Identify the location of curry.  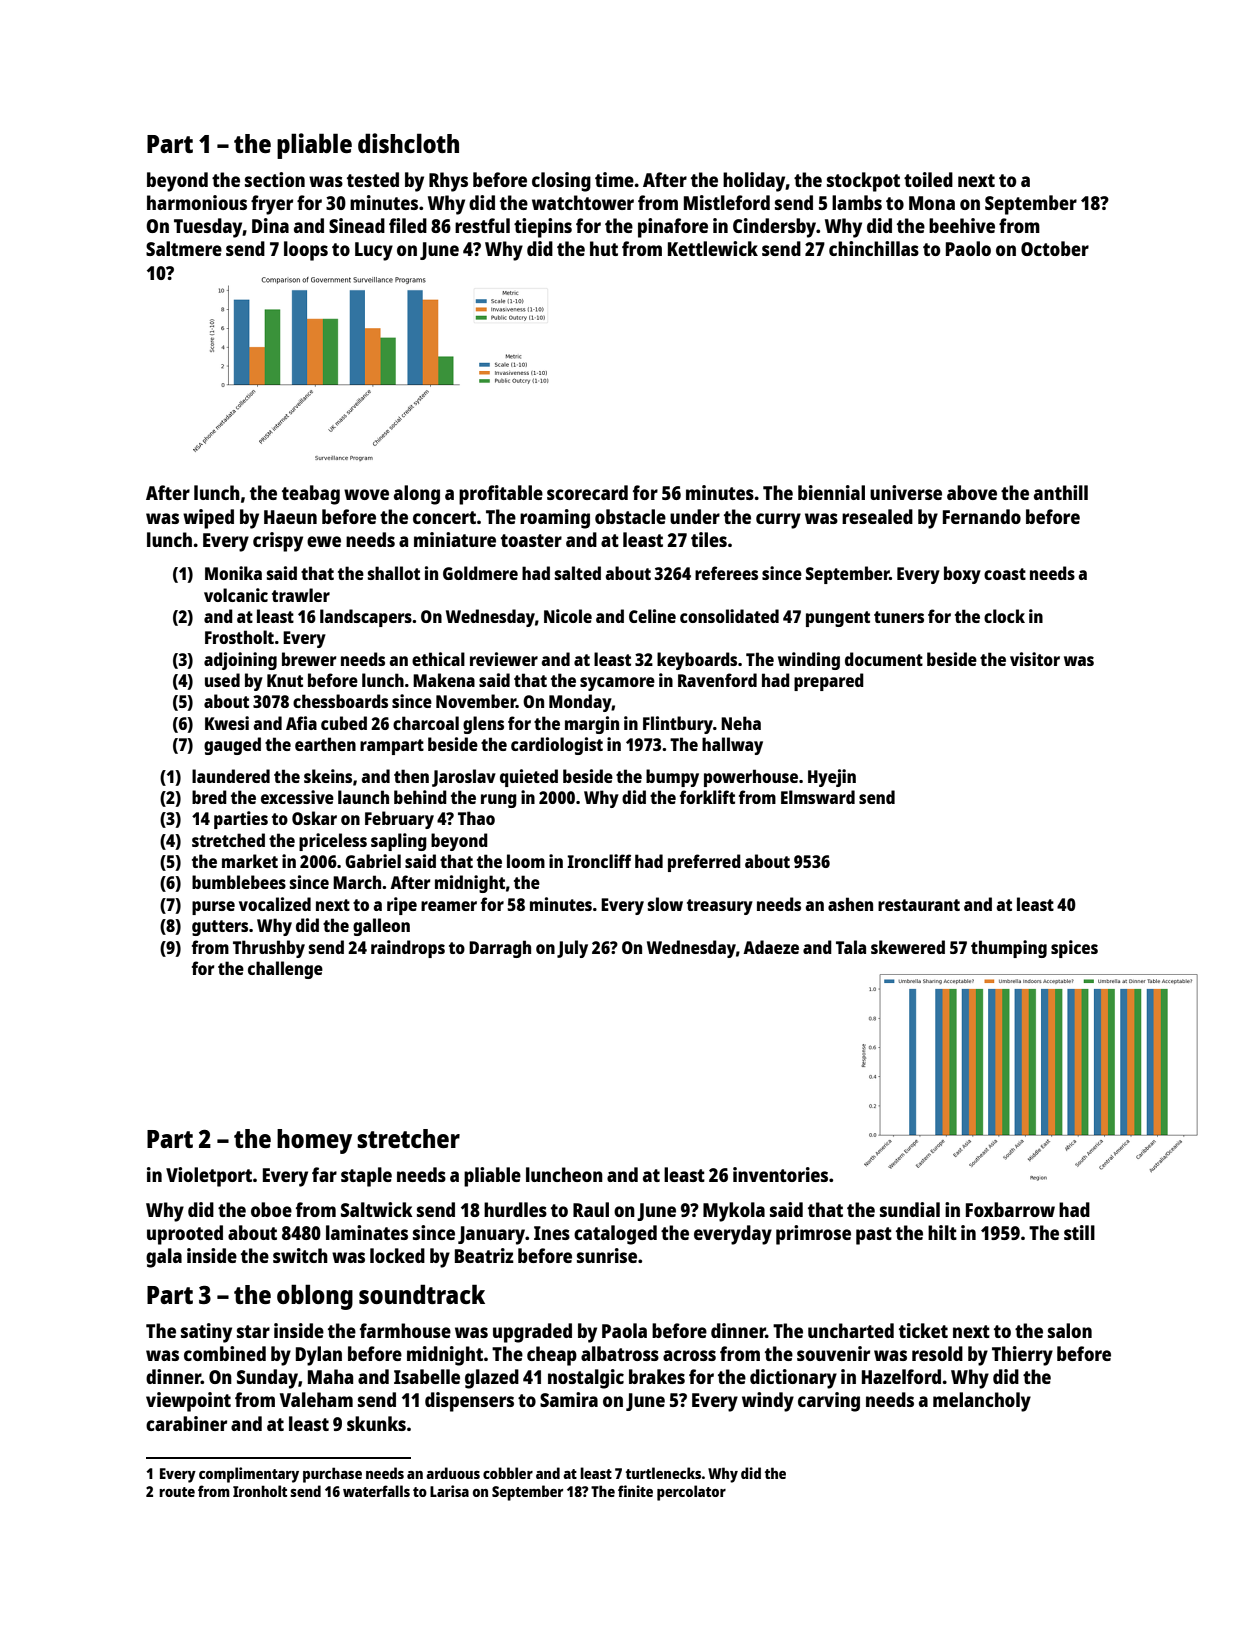
(778, 521).
